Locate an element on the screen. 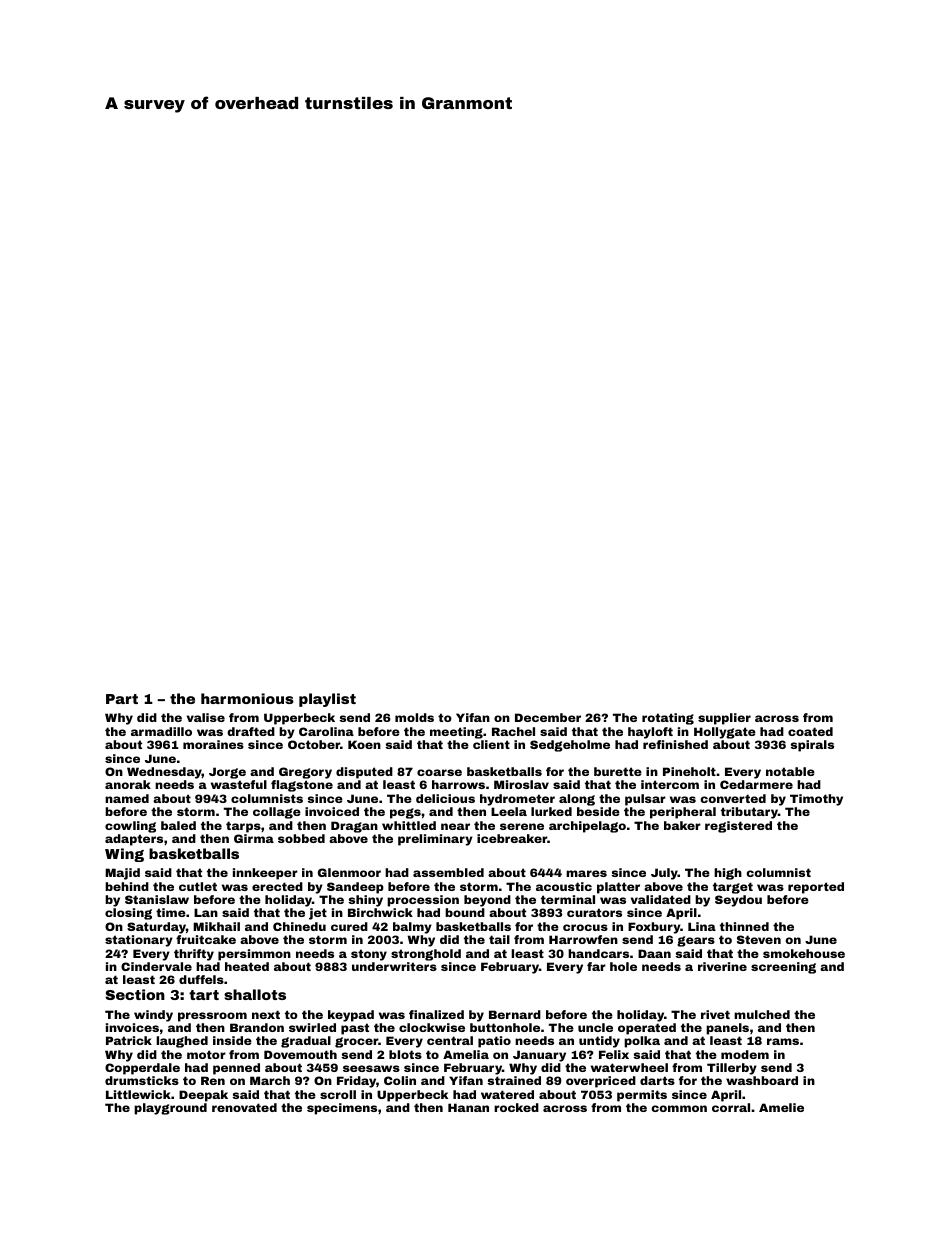 The width and height of the screenshot is (952, 1233). playground is located at coordinates (170, 1109).
